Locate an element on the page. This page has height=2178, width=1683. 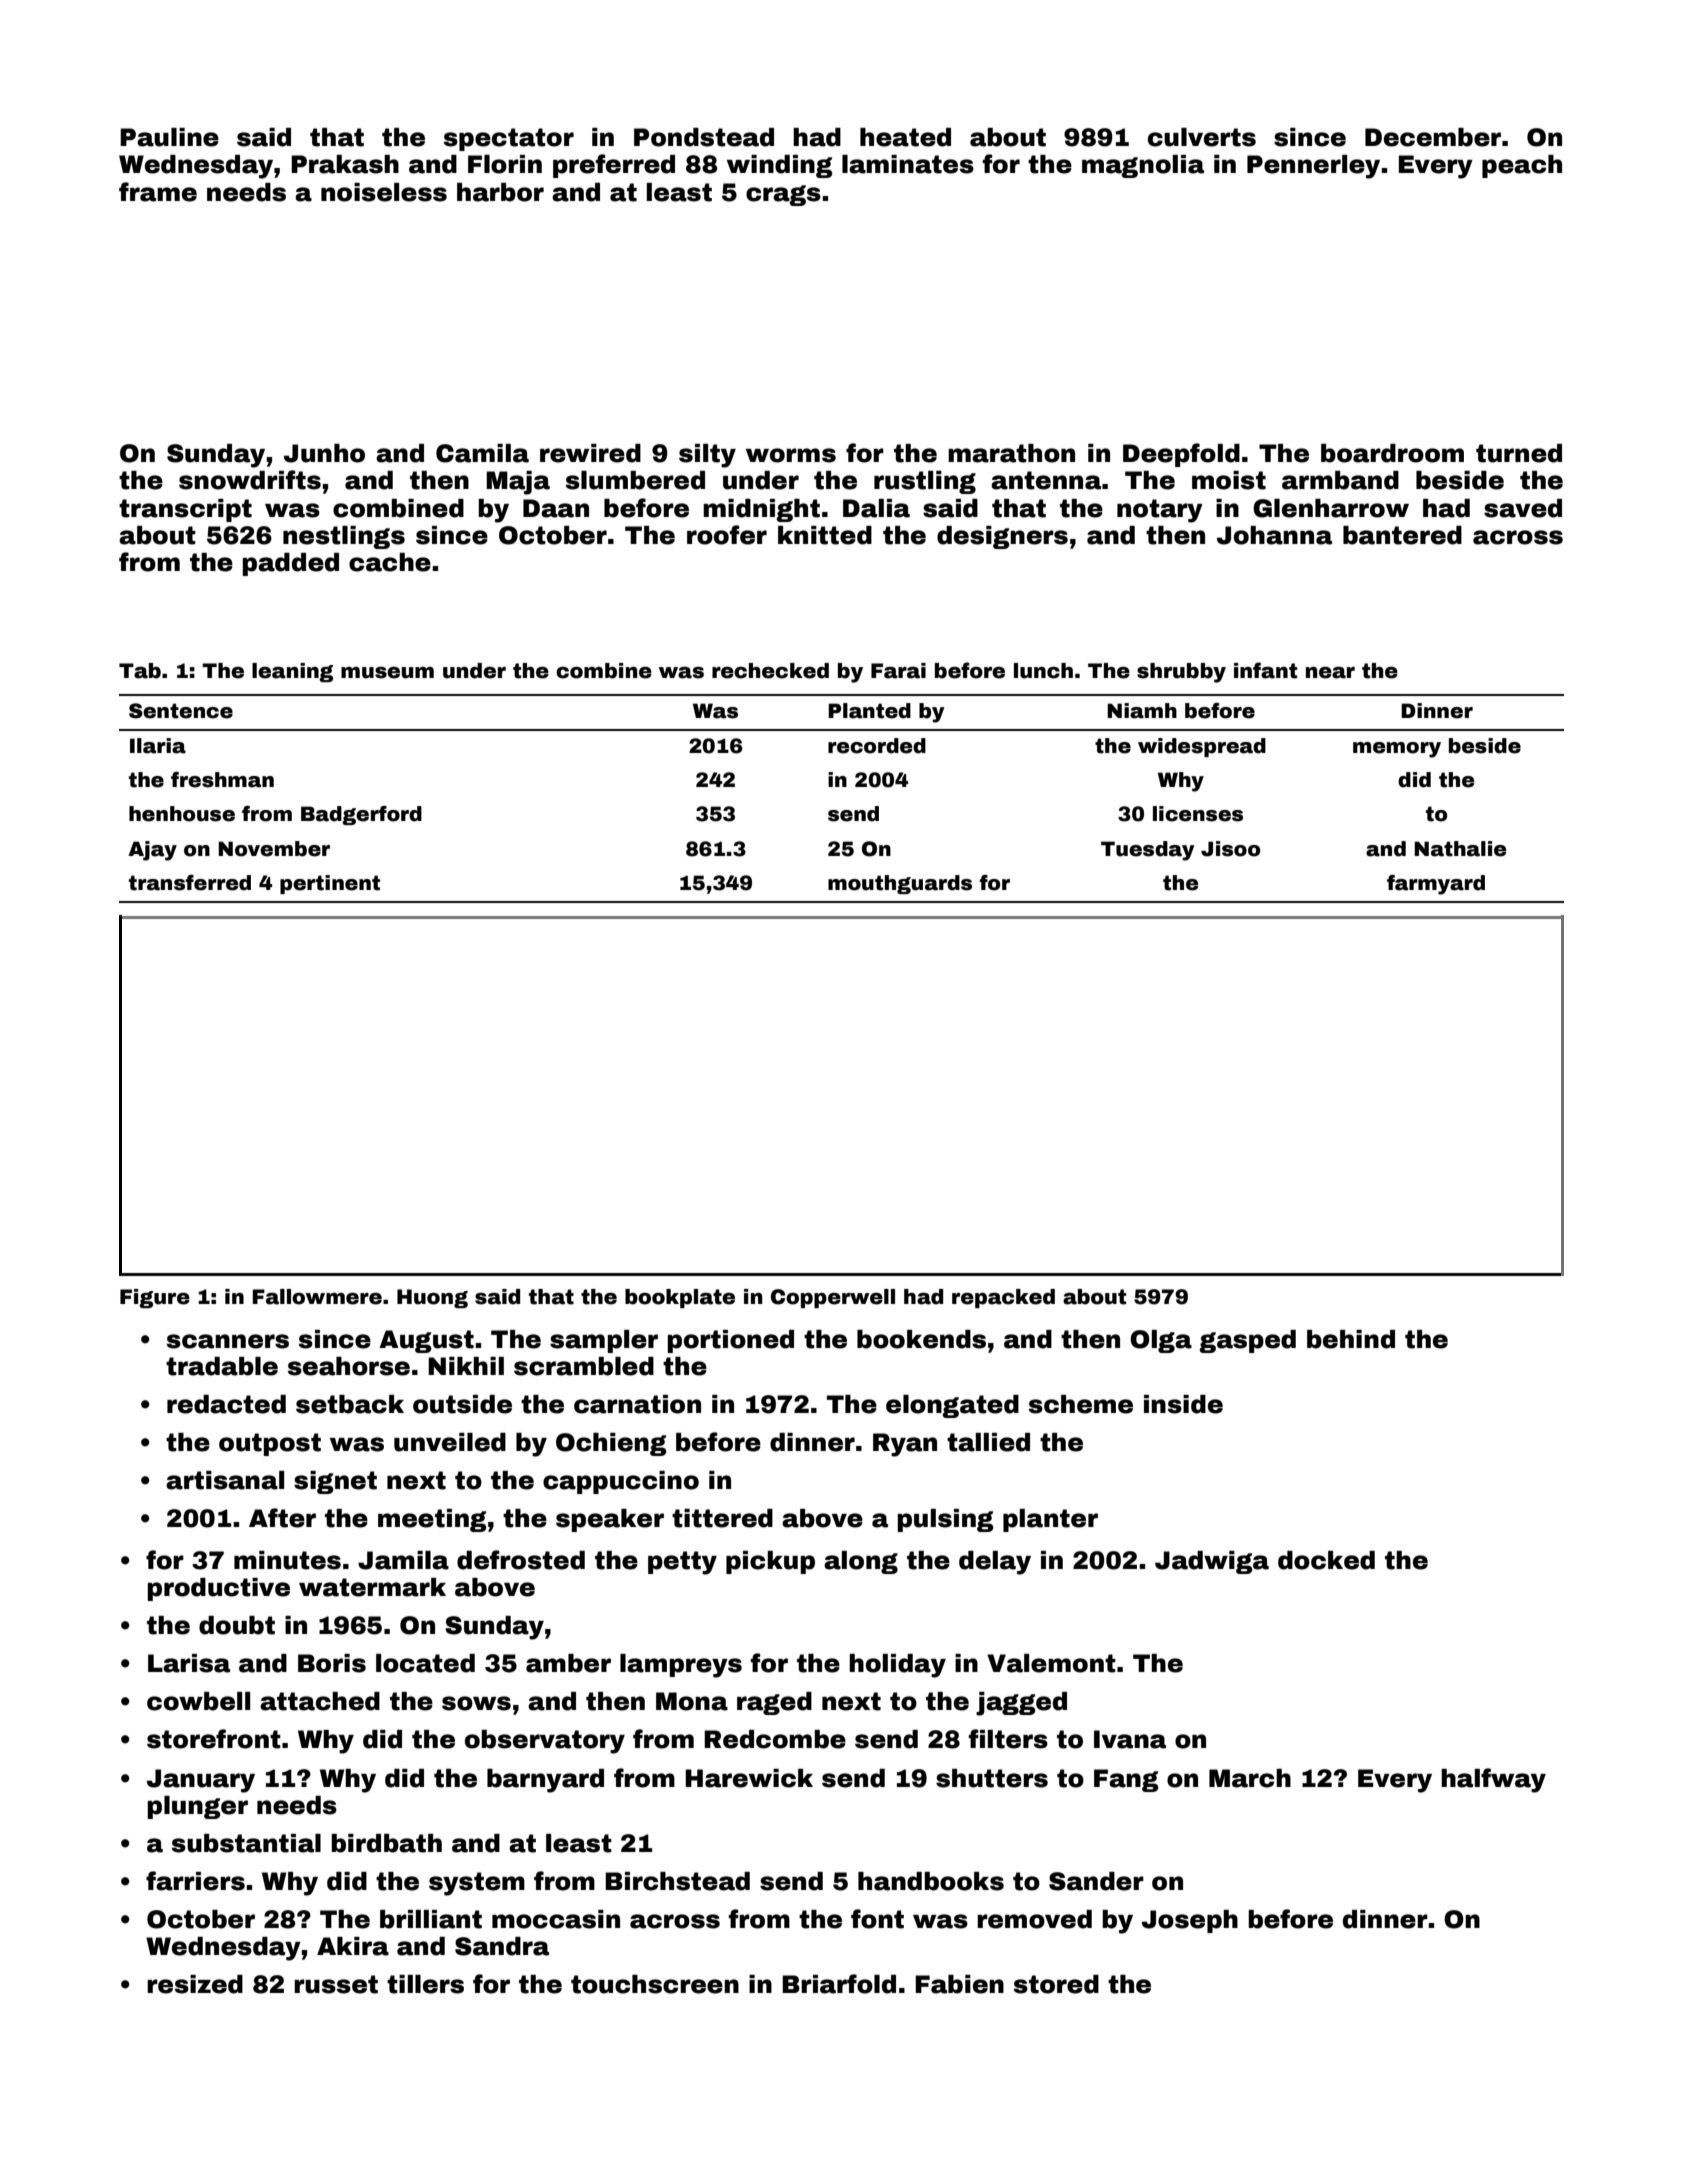
transferred is located at coordinates (190, 883).
